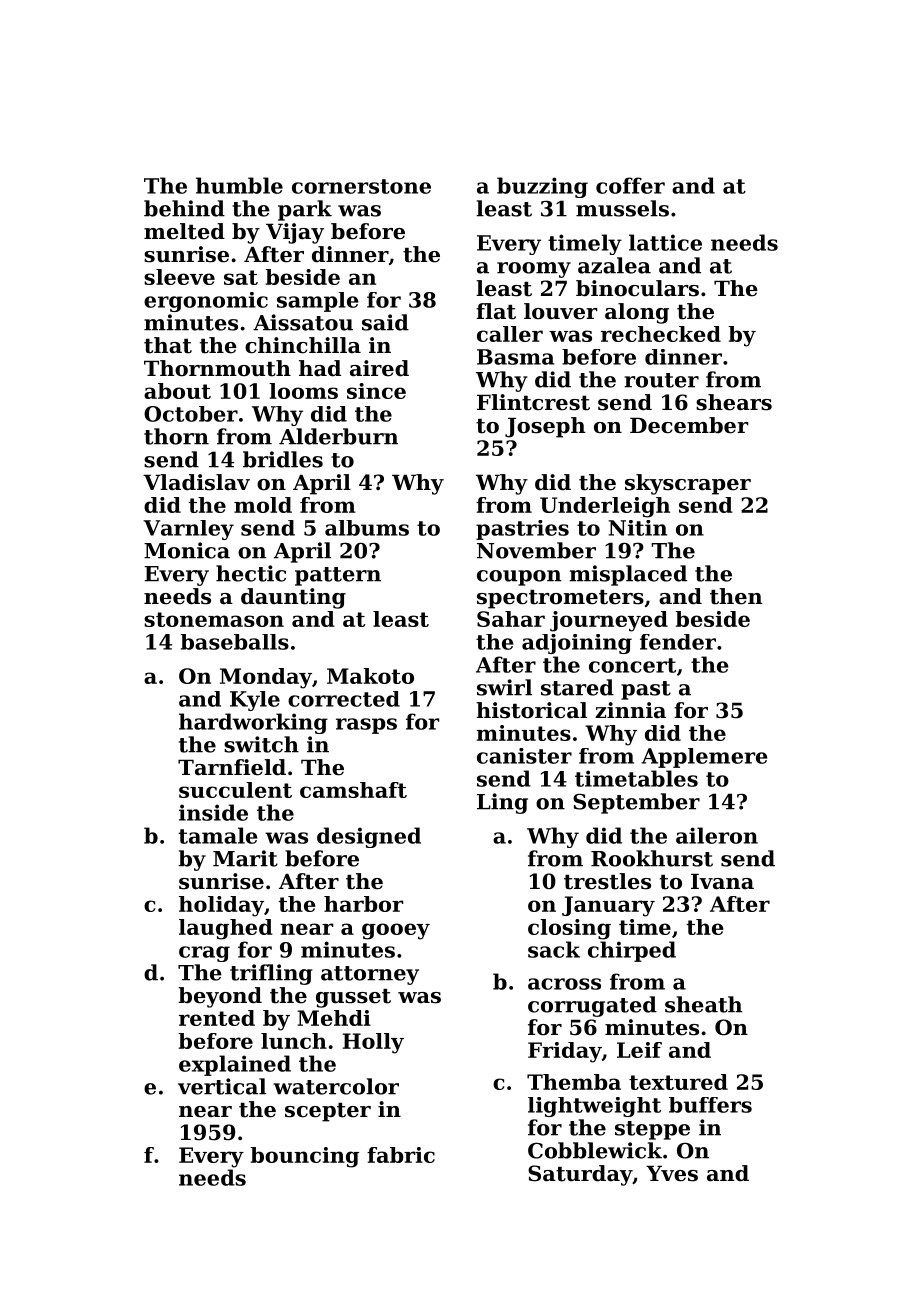 The height and width of the document is (1311, 924). I want to click on vertical, so click(222, 1086).
